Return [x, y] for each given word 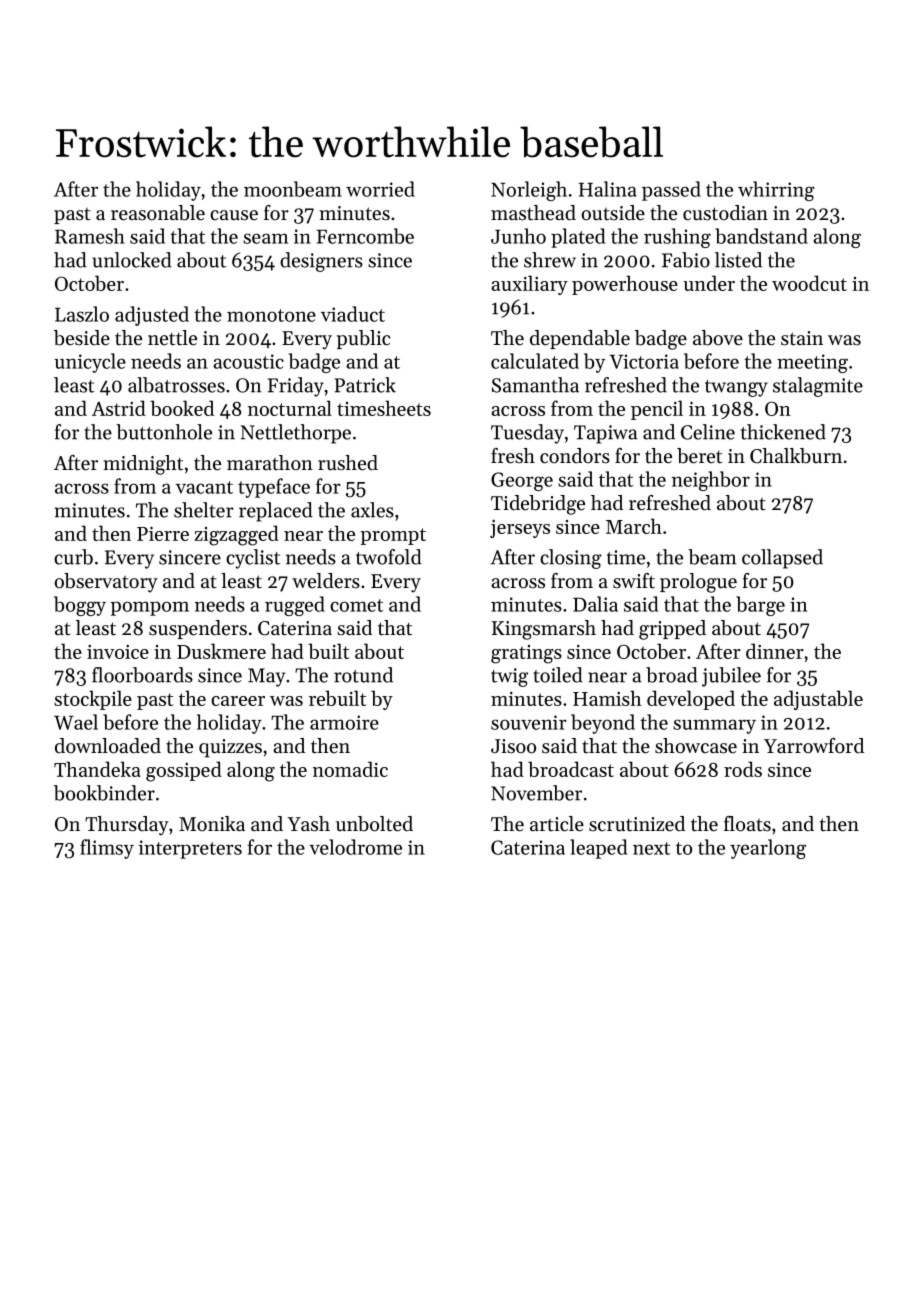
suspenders [198, 629]
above [718, 338]
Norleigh [529, 191]
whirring [776, 191]
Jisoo [513, 746]
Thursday [127, 826]
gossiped [184, 771]
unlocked [132, 260]
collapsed [782, 559]
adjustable [818, 700]
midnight [143, 465]
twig [509, 677]
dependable [580, 339]
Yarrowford [814, 746]
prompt [393, 536]
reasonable [158, 213]
